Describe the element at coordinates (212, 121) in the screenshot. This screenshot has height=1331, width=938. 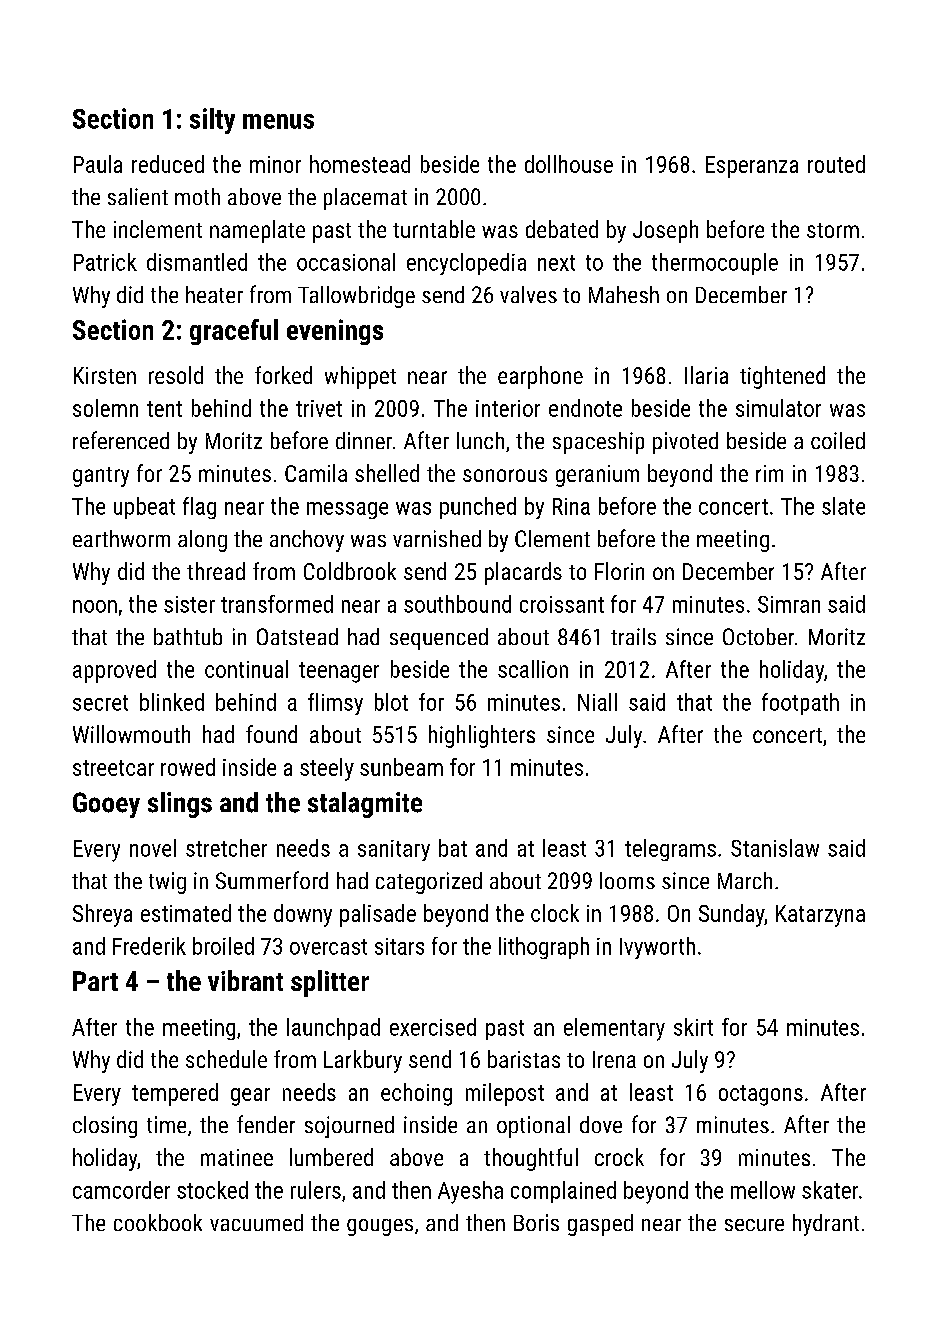
I see `silty` at that location.
